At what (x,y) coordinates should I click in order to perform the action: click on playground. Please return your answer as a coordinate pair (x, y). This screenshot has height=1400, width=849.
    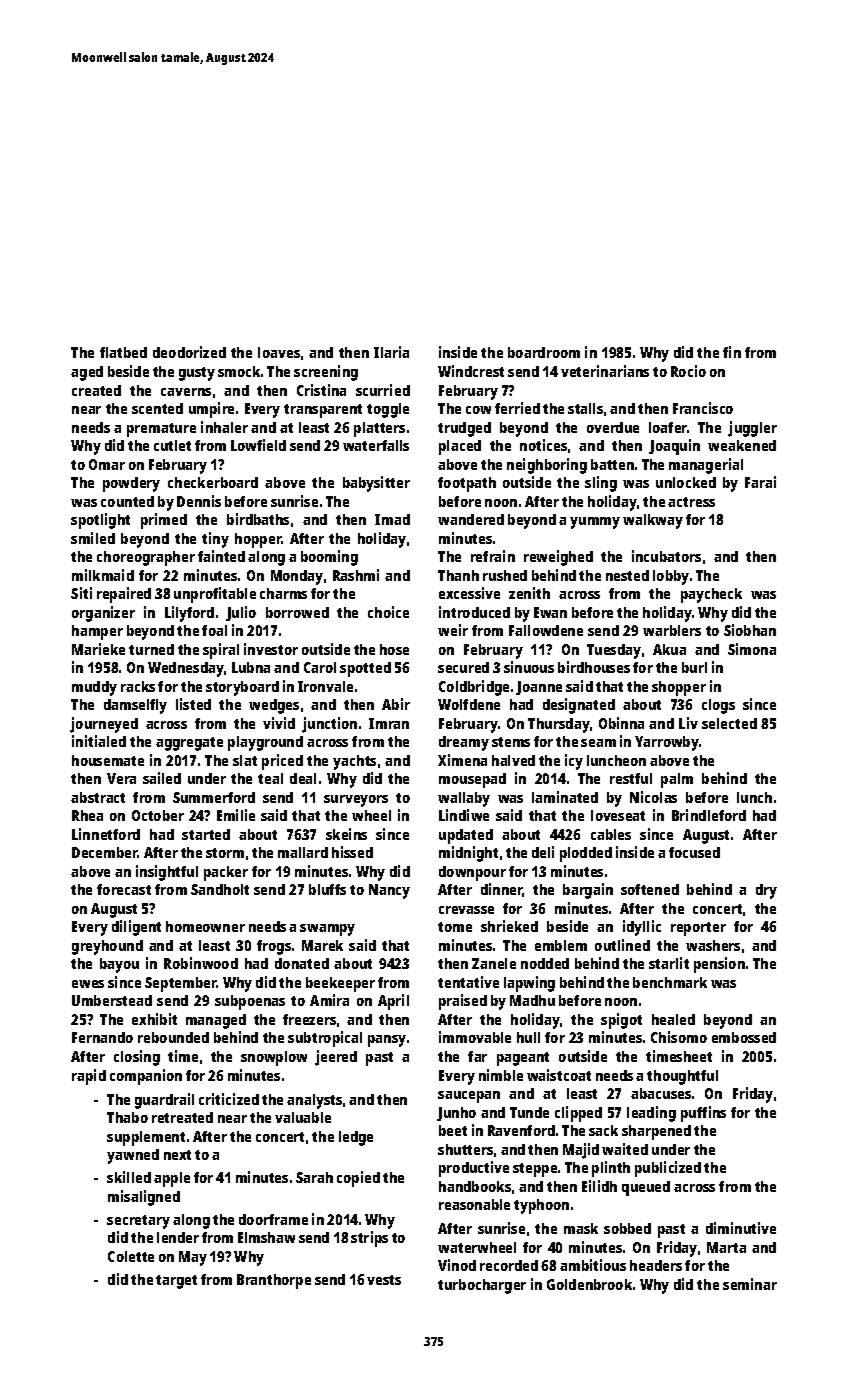
    Looking at the image, I should click on (265, 743).
